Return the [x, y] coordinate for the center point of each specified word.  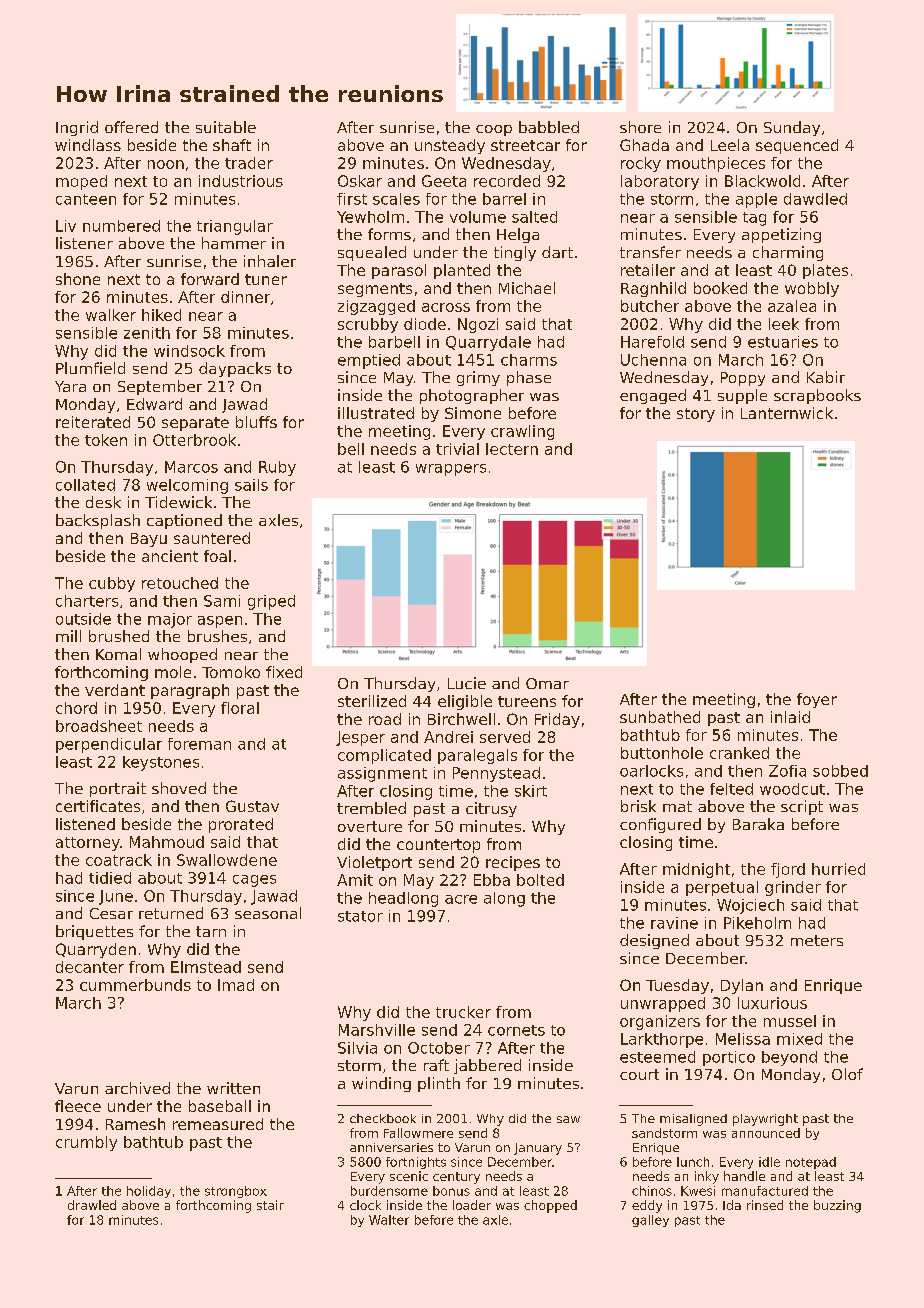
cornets [516, 1030]
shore [640, 127]
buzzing [837, 1206]
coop [494, 130]
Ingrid [77, 128]
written [233, 1088]
